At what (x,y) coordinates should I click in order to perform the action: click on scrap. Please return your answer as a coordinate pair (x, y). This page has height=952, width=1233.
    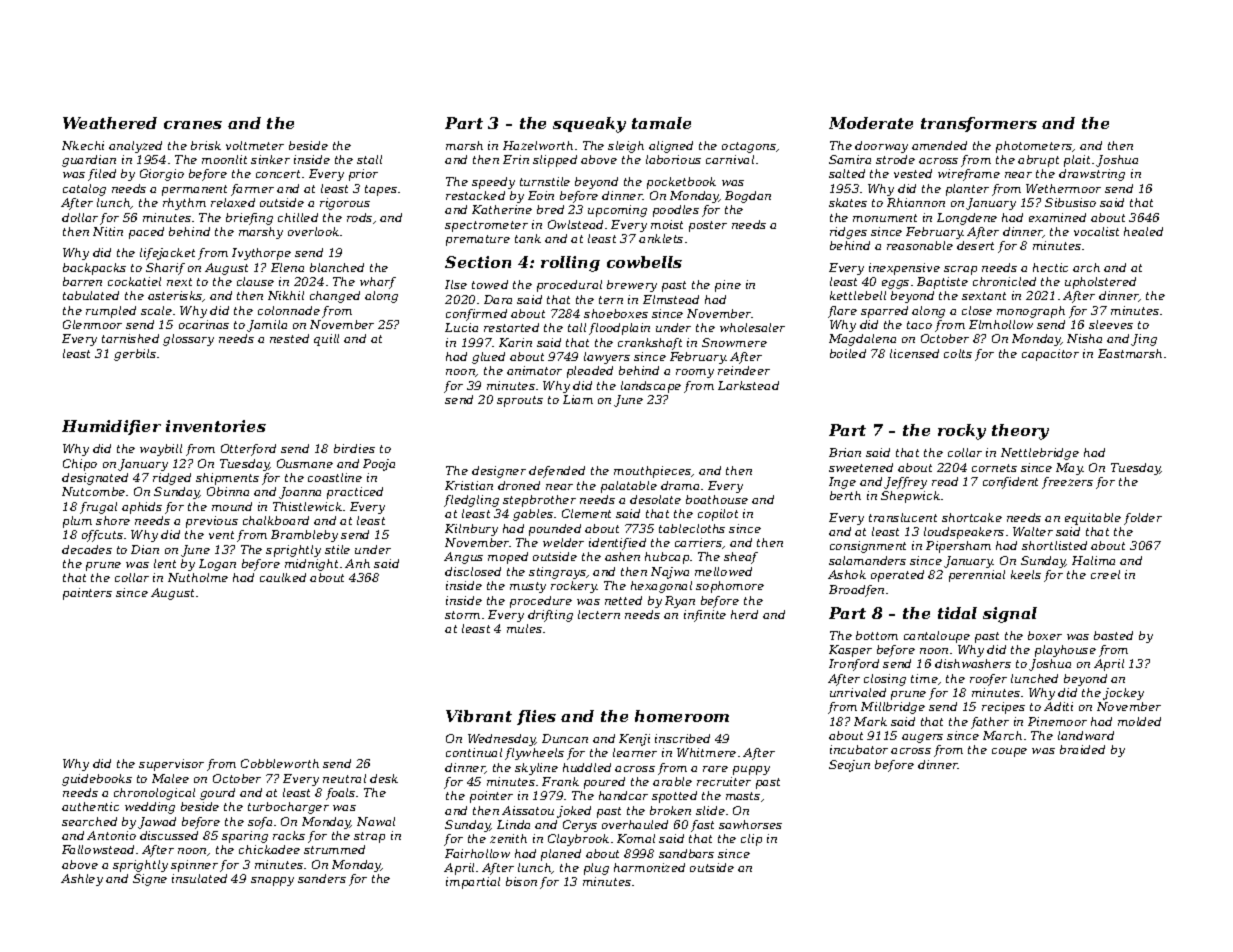
    Looking at the image, I should click on (960, 270).
